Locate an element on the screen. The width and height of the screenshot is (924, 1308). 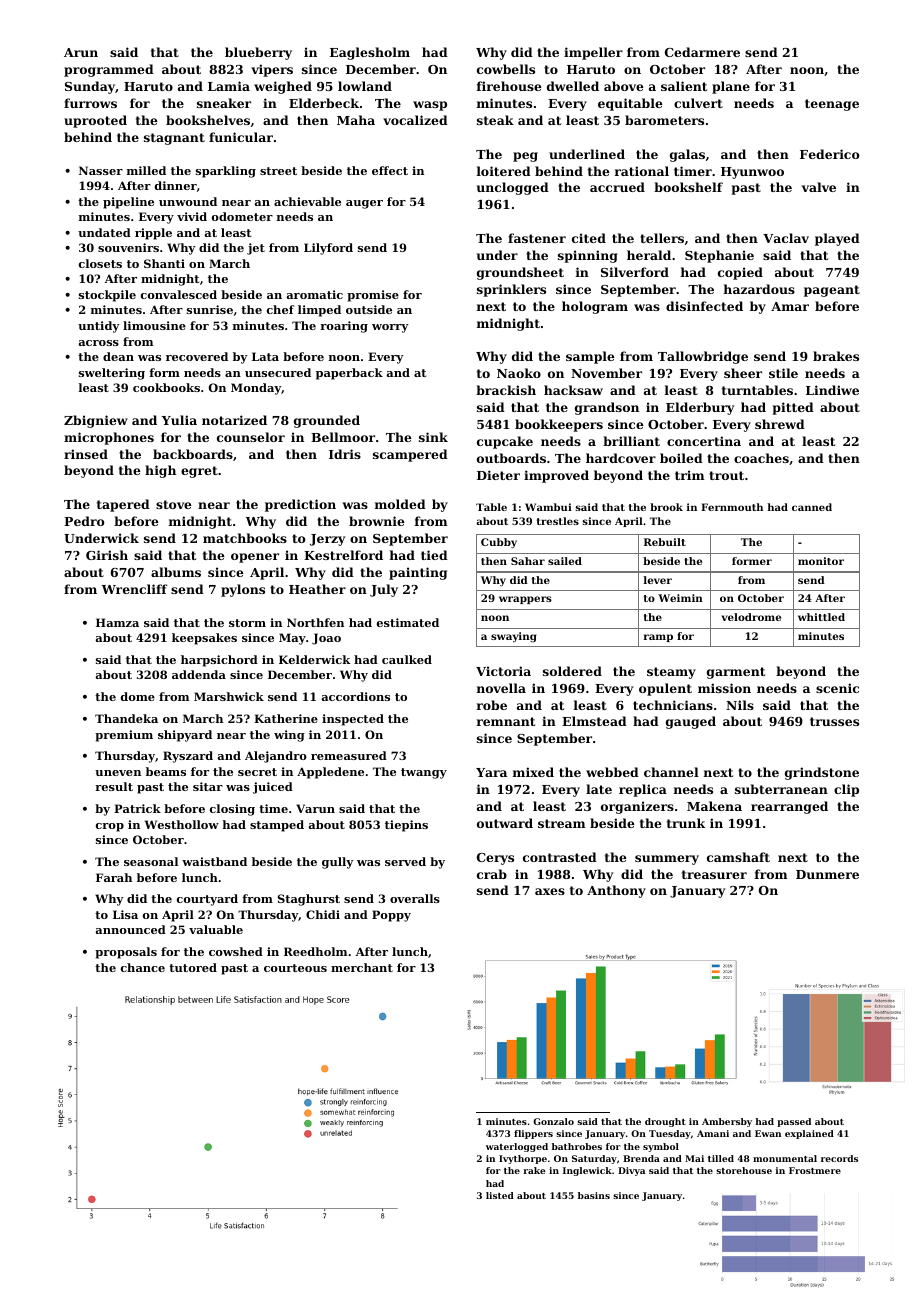
tutored is located at coordinates (193, 967).
